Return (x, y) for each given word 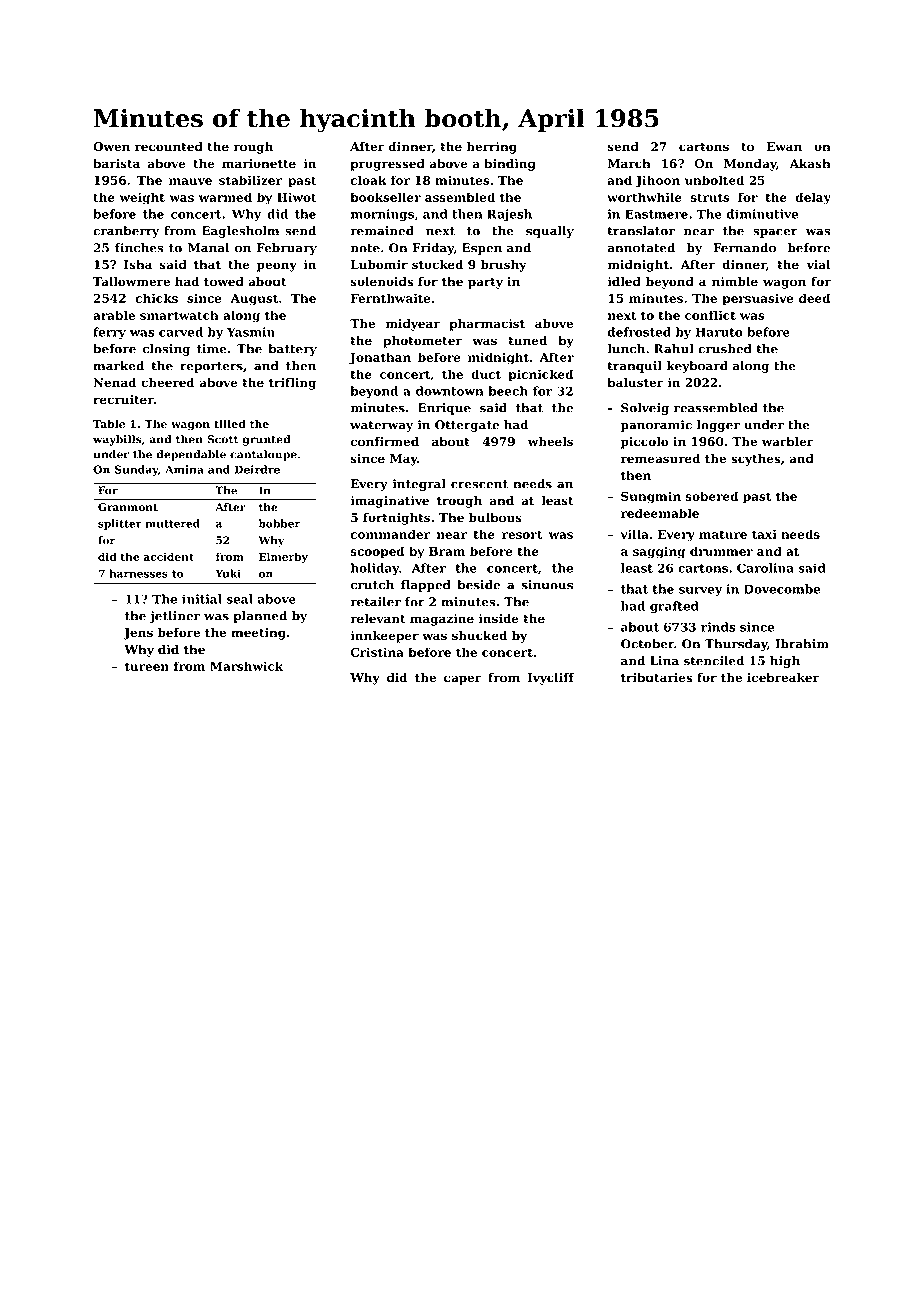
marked (118, 366)
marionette (259, 164)
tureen (147, 666)
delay (813, 198)
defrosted (639, 332)
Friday (433, 249)
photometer (422, 342)
